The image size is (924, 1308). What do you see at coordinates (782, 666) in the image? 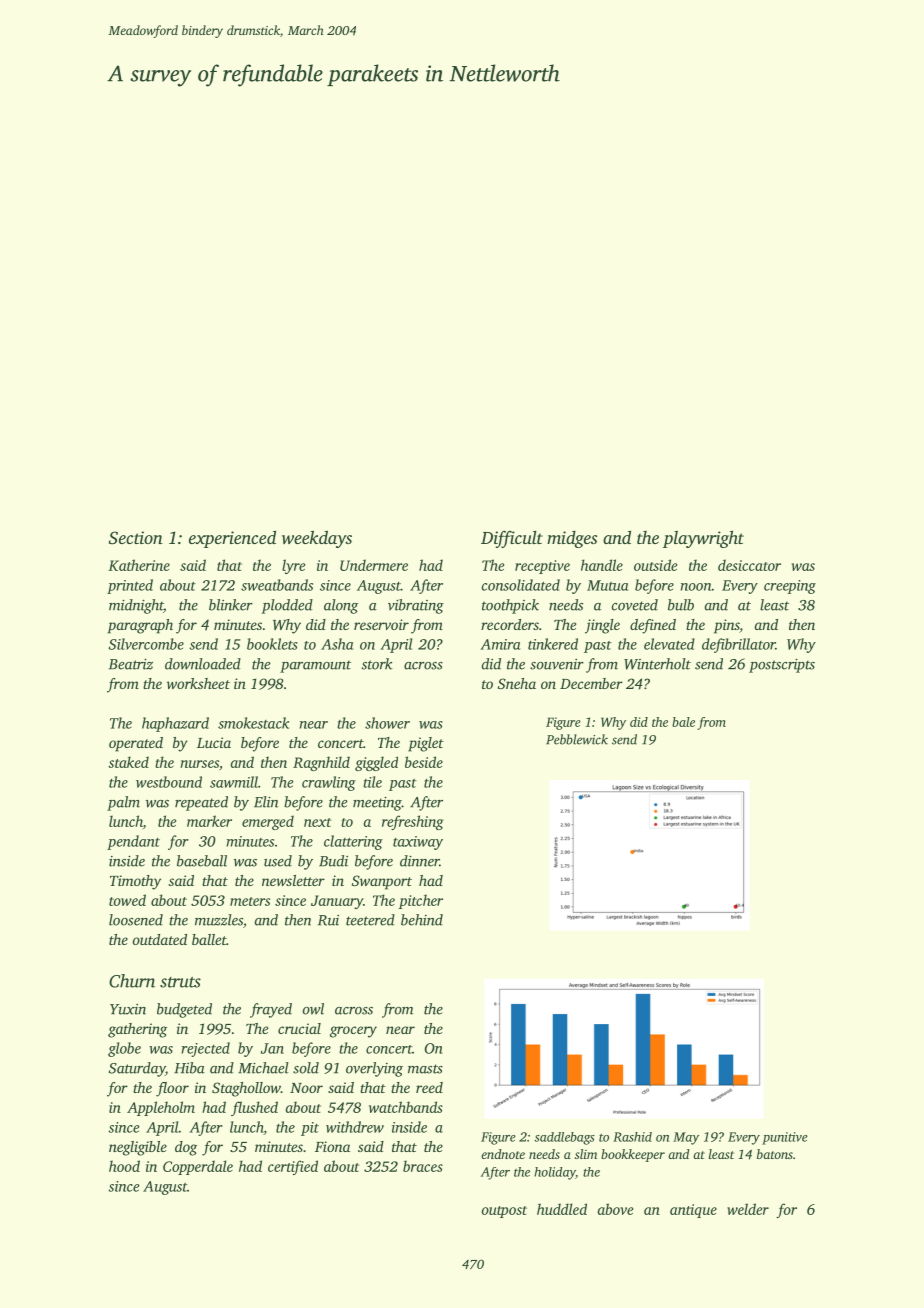
I see `postscripts` at bounding box center [782, 666].
